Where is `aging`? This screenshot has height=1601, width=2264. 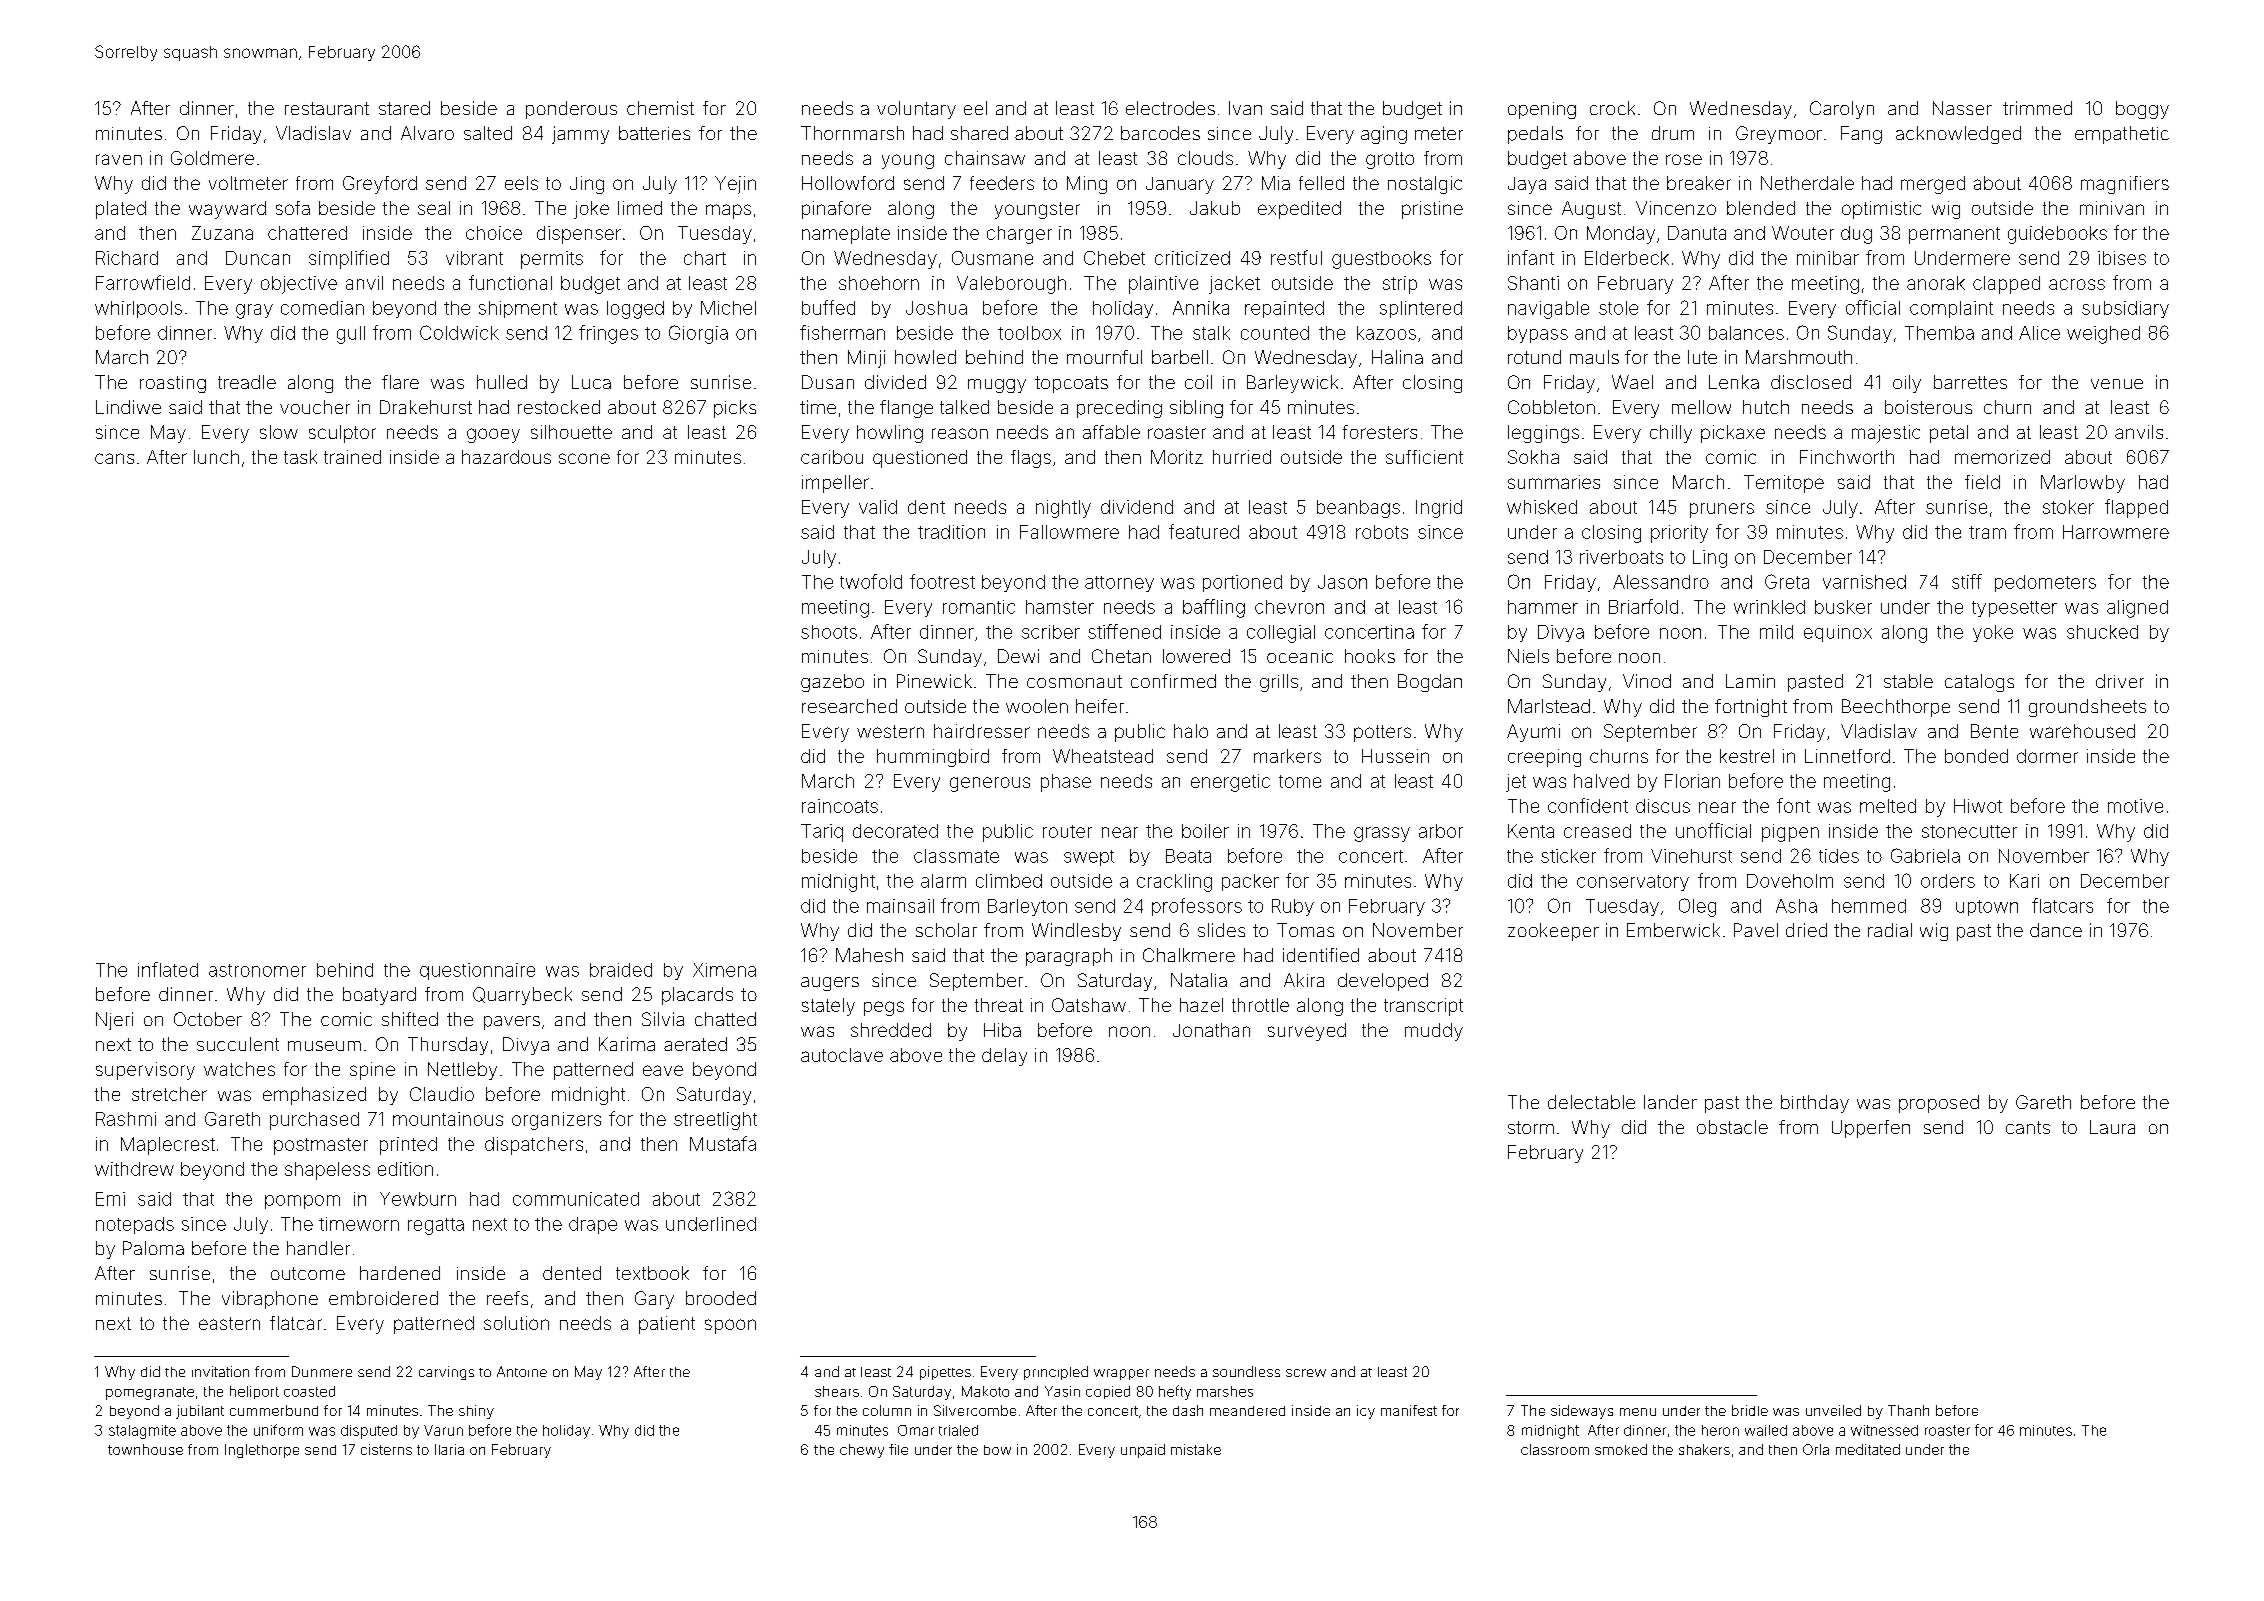 aging is located at coordinates (1384, 135).
